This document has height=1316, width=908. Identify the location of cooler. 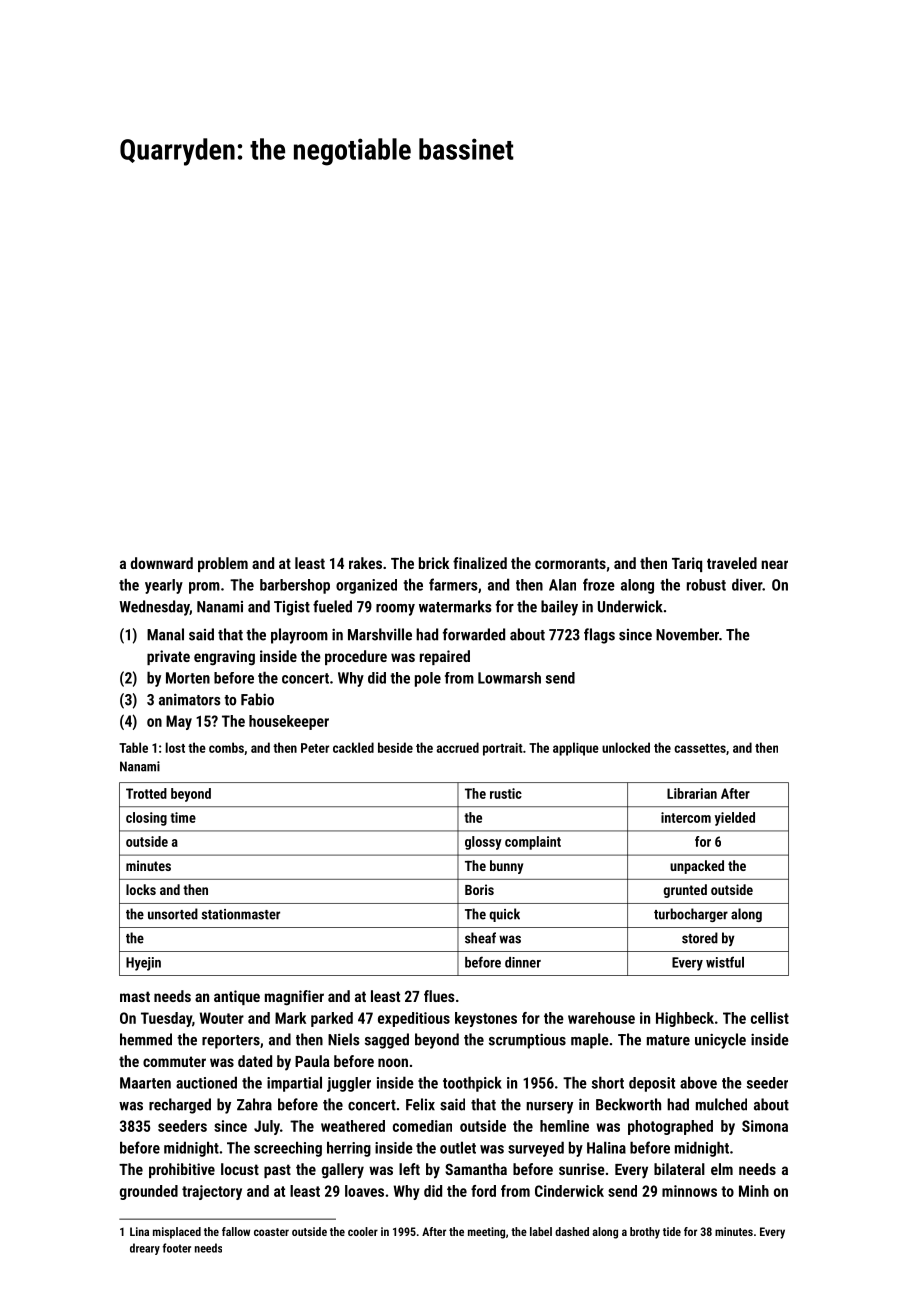
(363, 1231).
